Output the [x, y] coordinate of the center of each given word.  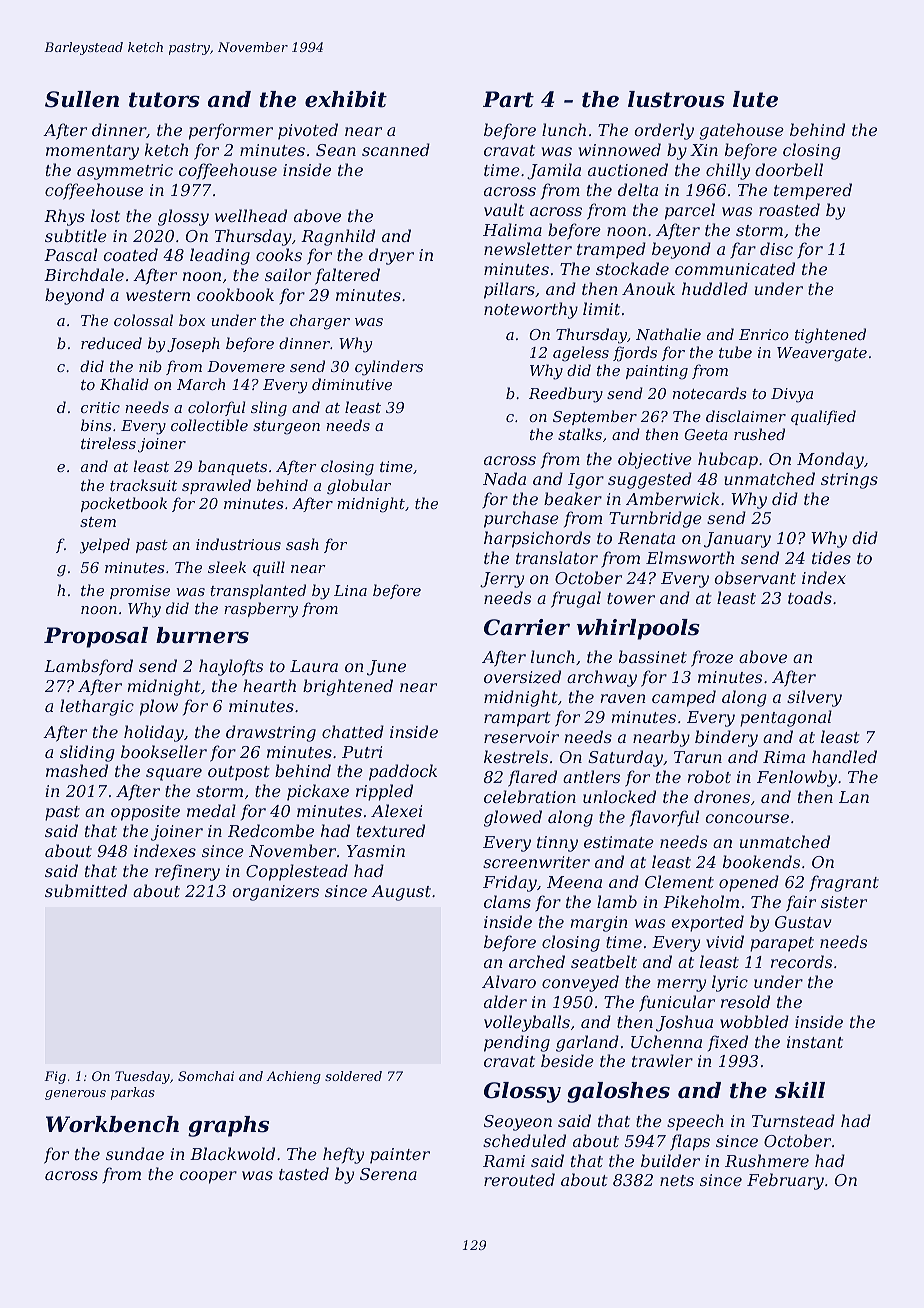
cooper [208, 1177]
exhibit [346, 99]
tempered [813, 191]
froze [712, 658]
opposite [145, 813]
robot [709, 776]
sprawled [216, 486]
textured [391, 830]
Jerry [502, 580]
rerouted [519, 1179]
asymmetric [125, 172]
